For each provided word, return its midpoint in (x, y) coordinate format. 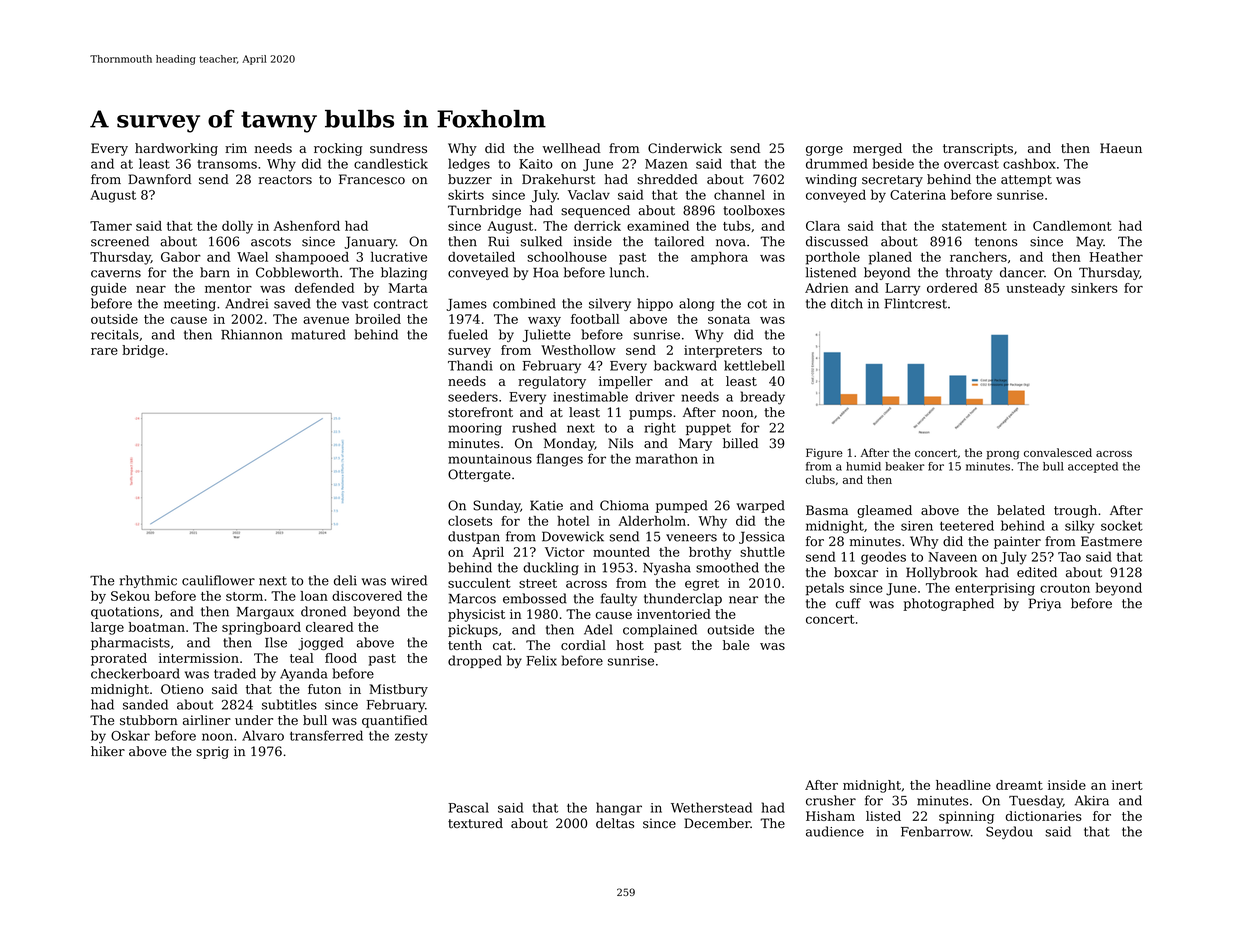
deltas (615, 823)
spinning (966, 817)
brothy (710, 553)
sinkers (1094, 288)
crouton (1065, 588)
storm (244, 596)
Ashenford (306, 226)
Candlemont (1072, 226)
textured (475, 823)
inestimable (590, 396)
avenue (326, 320)
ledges (469, 165)
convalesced (1058, 452)
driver (655, 396)
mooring (475, 429)
